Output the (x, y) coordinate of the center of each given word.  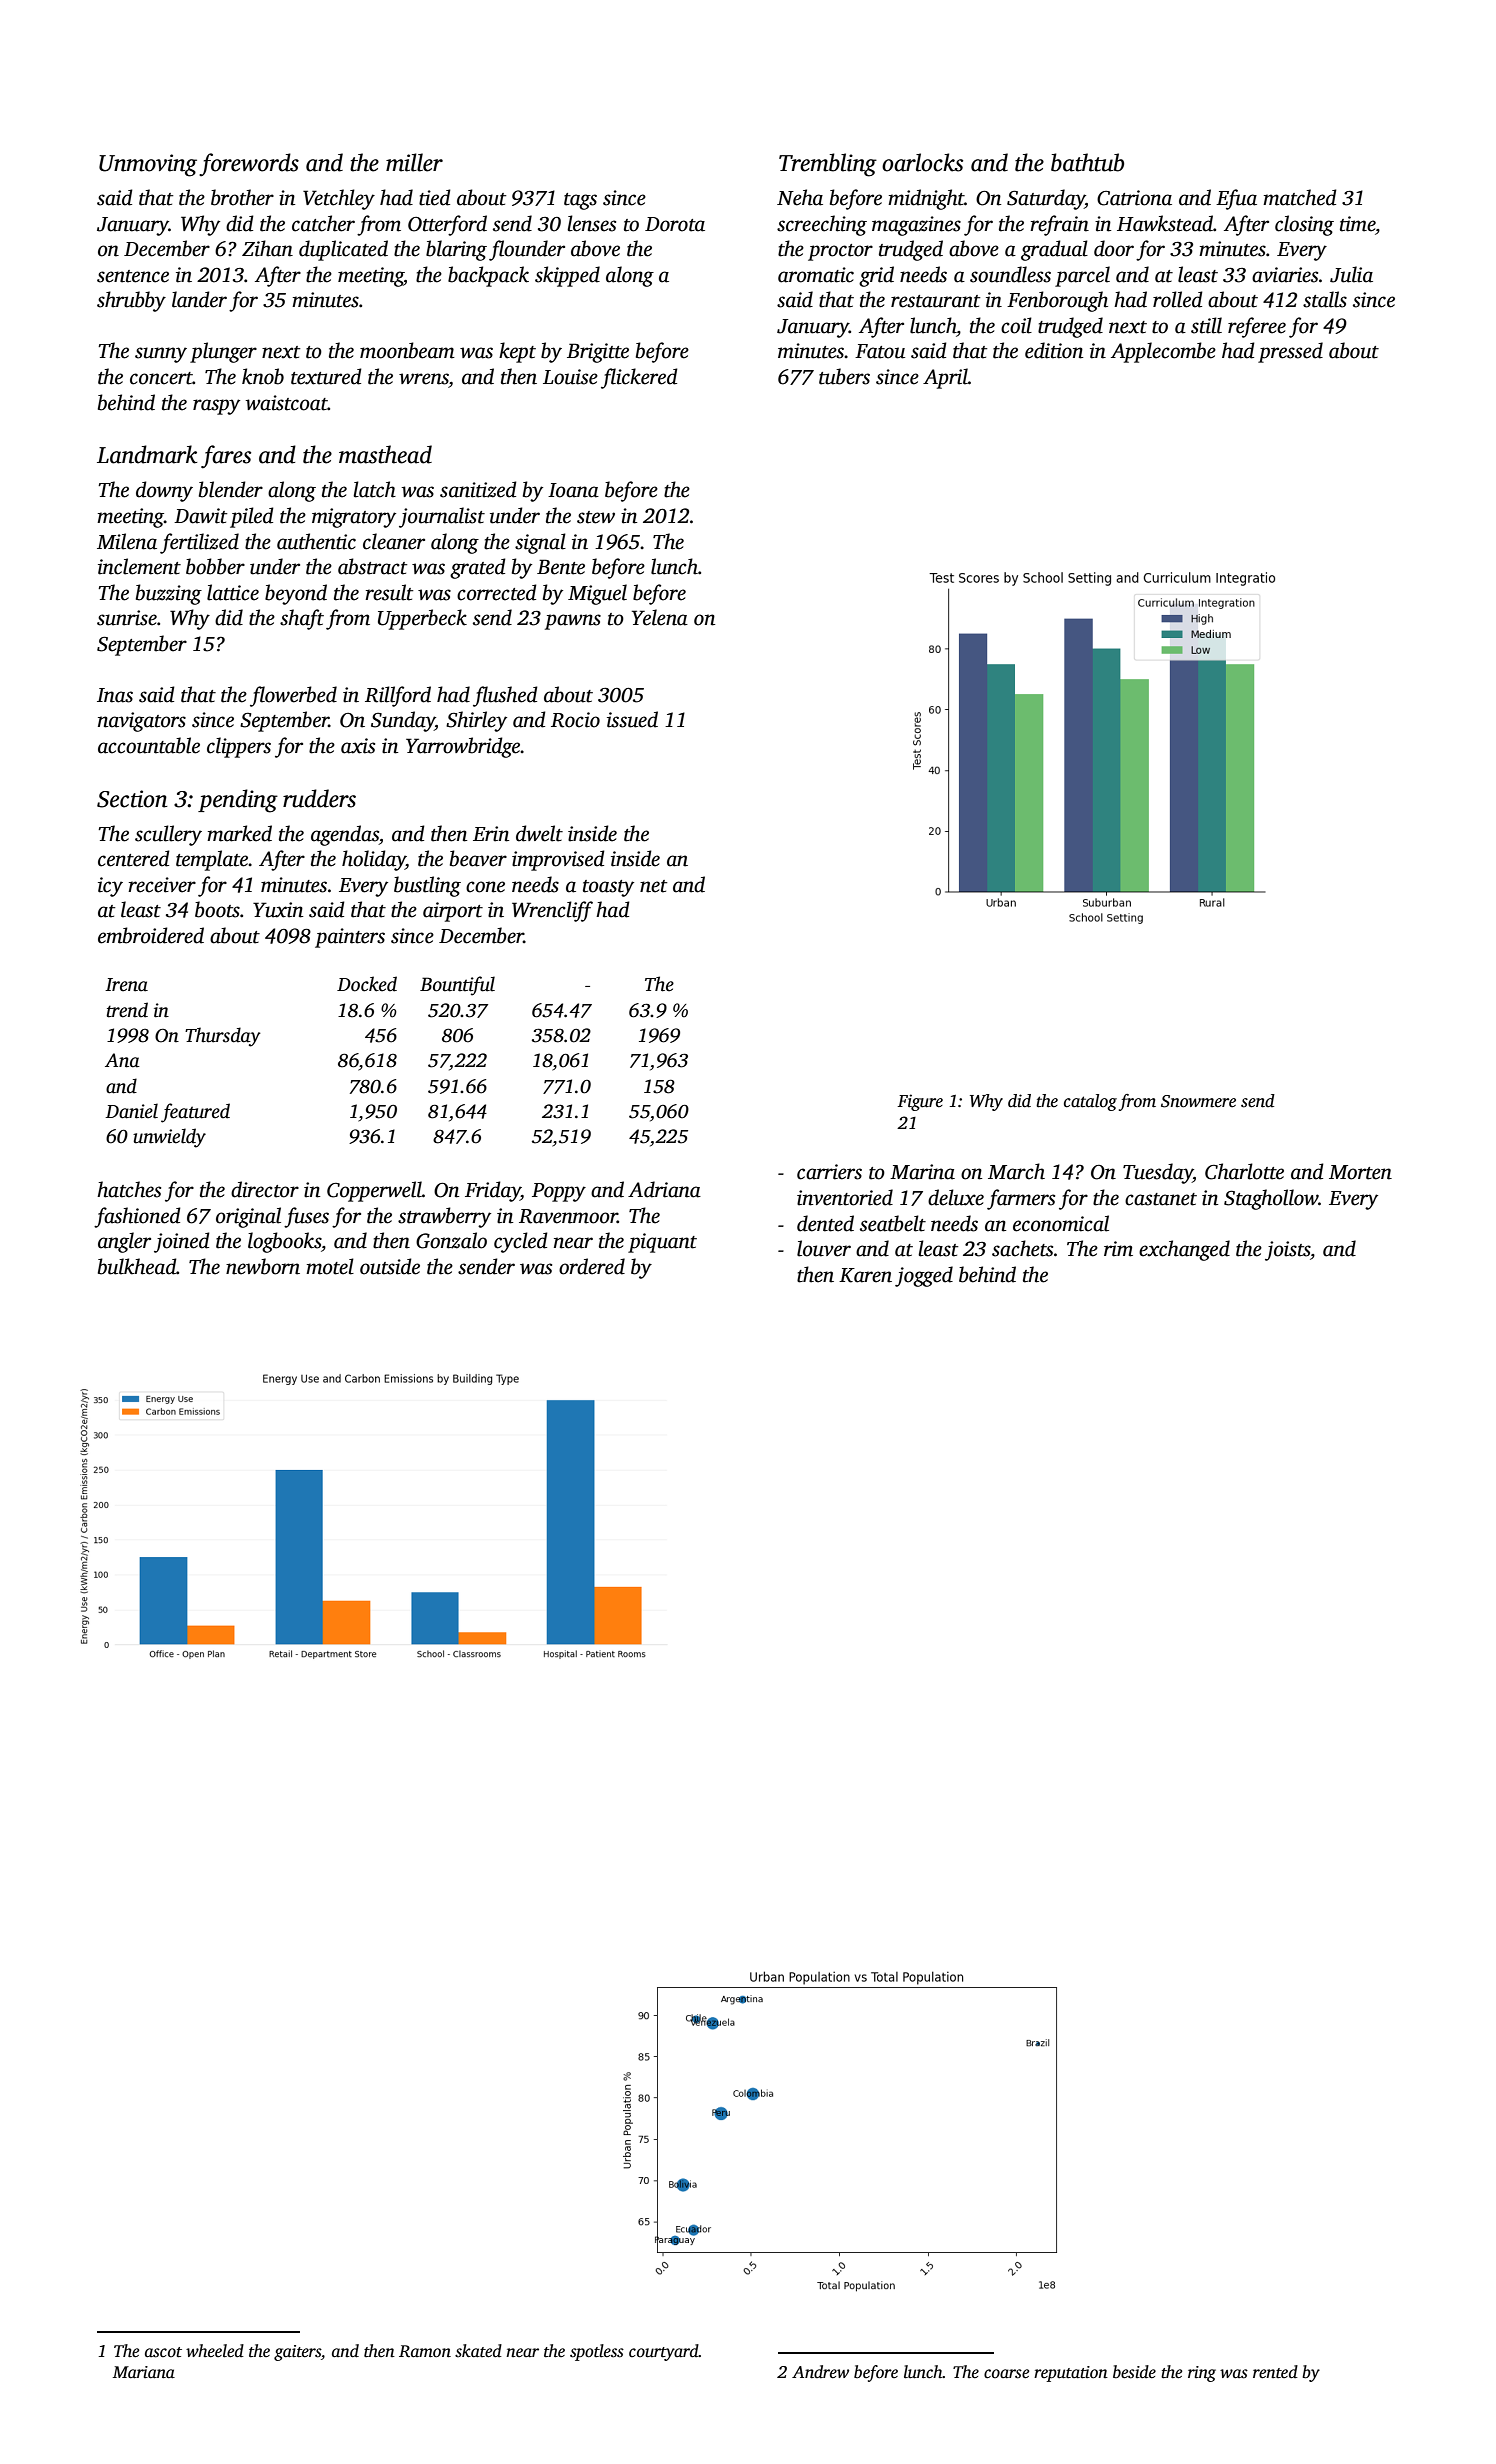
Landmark (147, 454)
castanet (1161, 1199)
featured (195, 1113)
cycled (521, 1242)
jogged (924, 1276)
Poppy (559, 1192)
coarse (1006, 2374)
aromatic (816, 275)
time (1357, 224)
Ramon (425, 2351)
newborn (263, 1266)
